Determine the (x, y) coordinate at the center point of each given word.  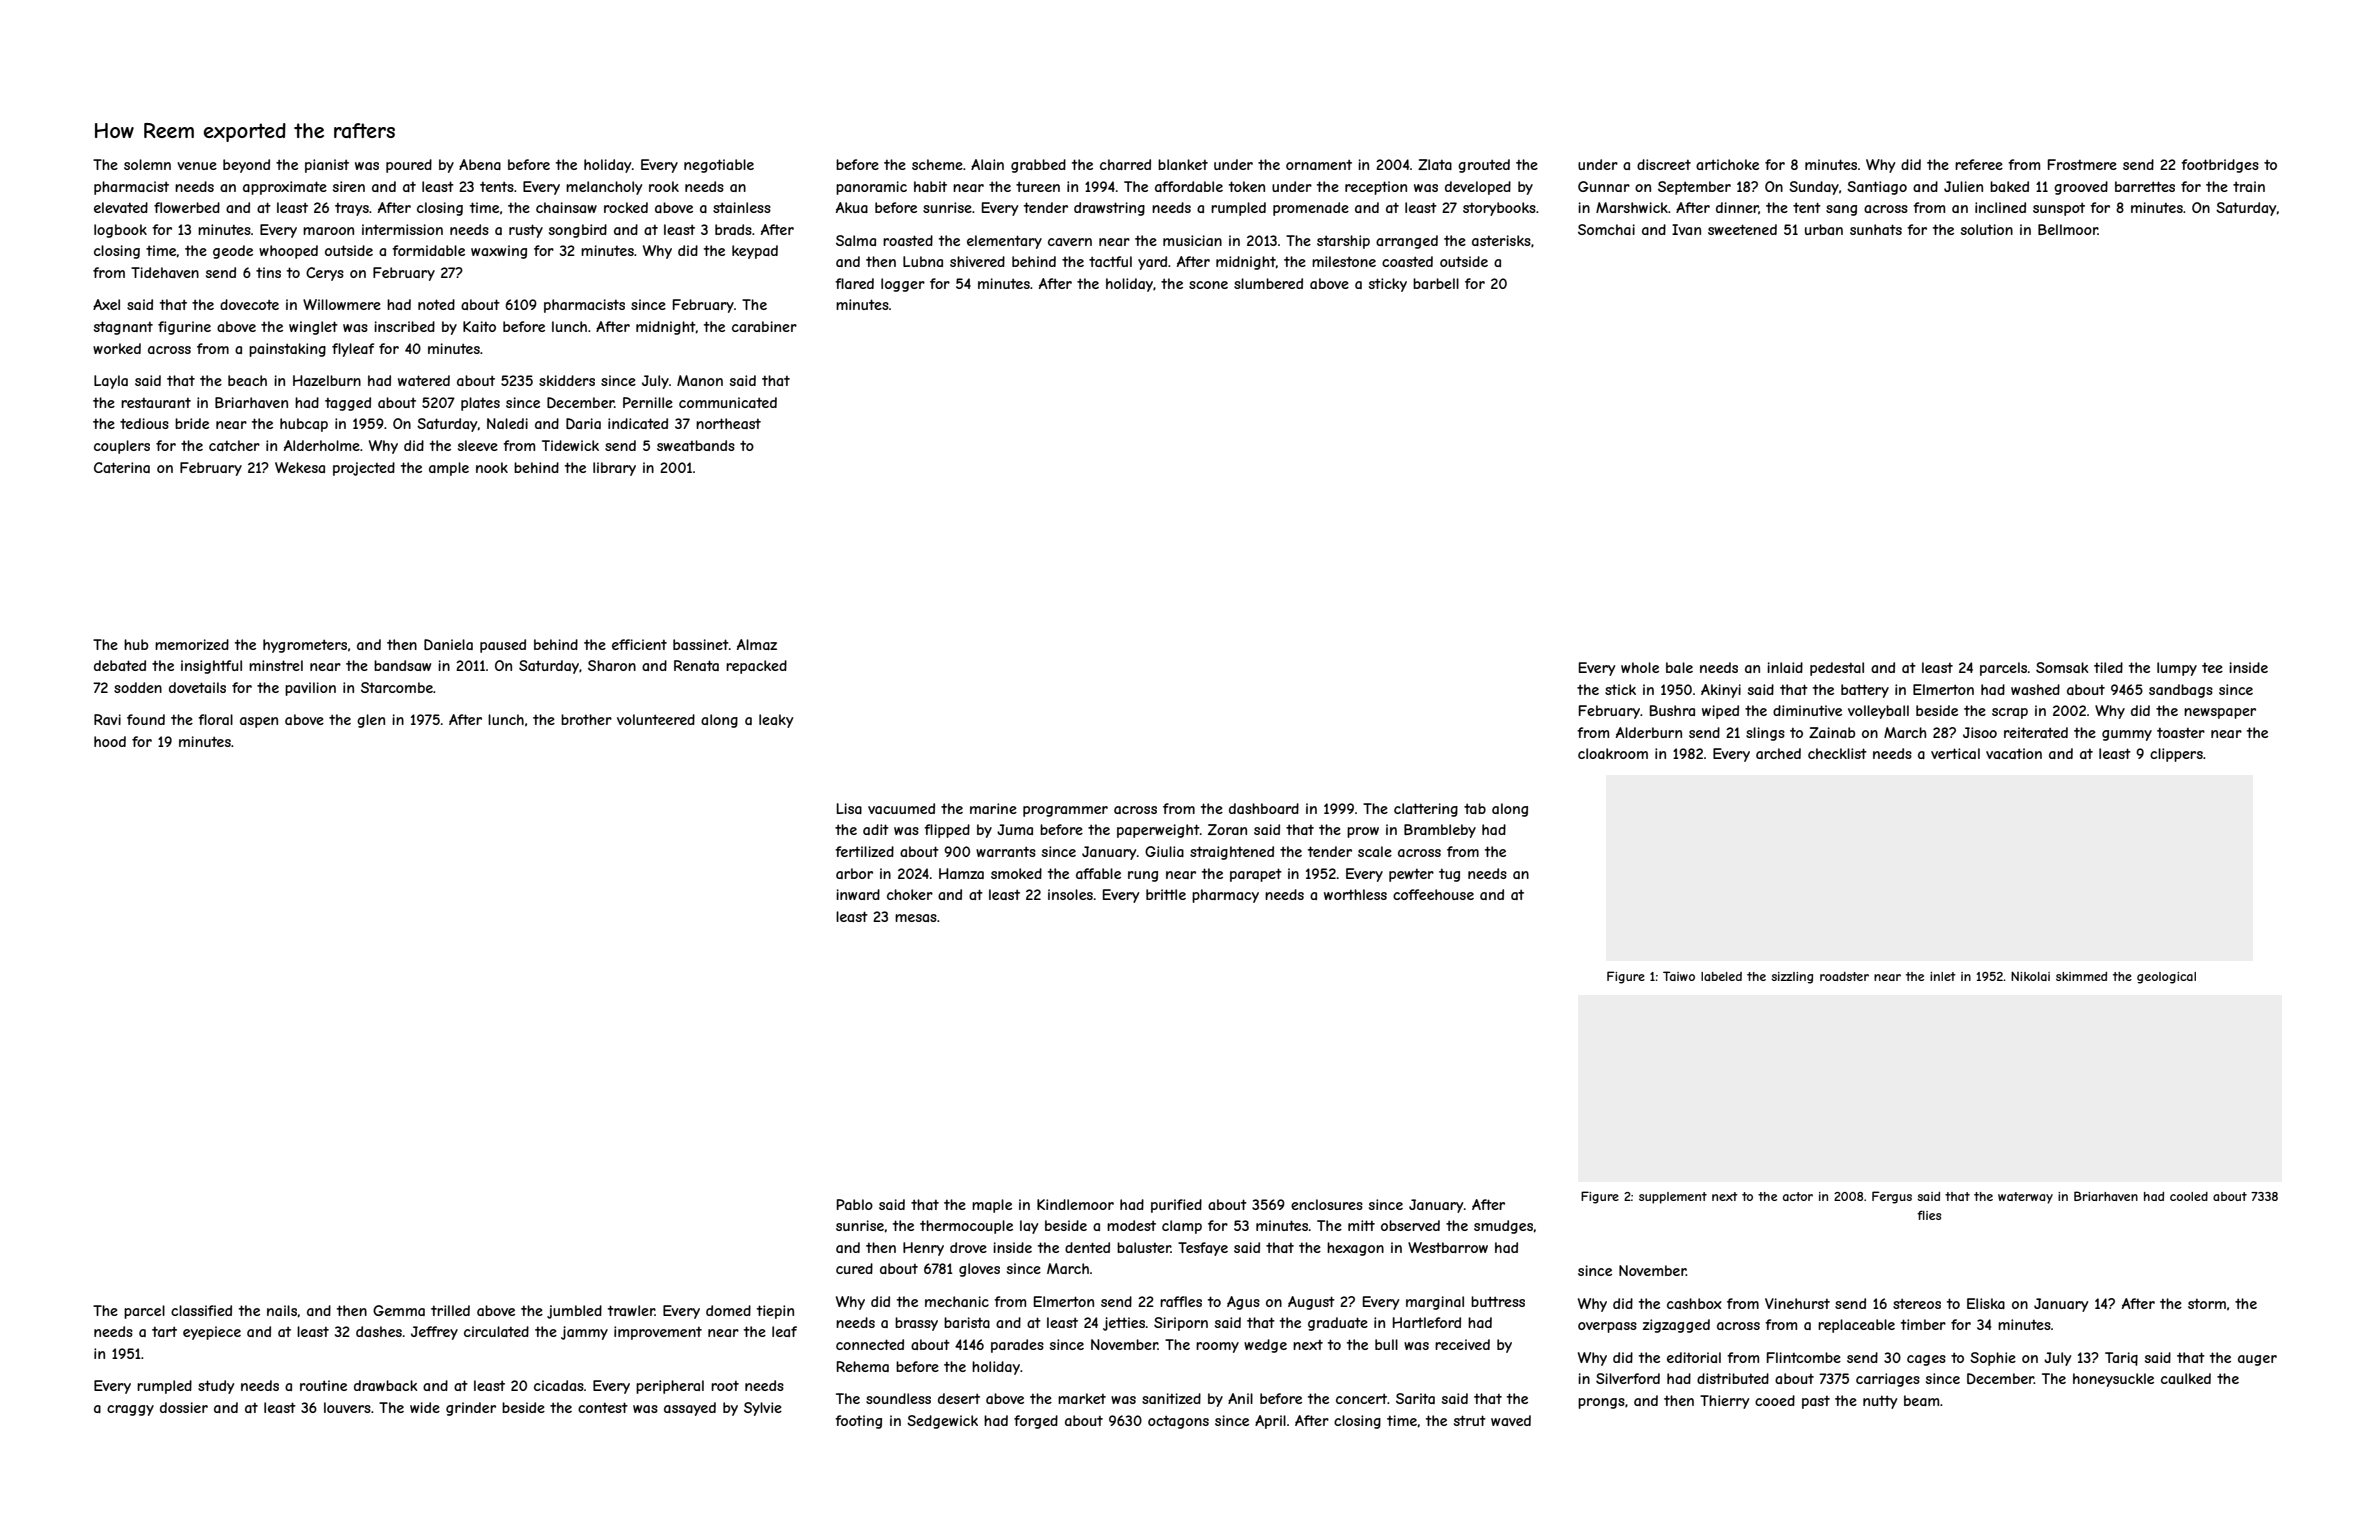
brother (586, 719)
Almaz (757, 644)
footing (858, 1422)
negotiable (719, 166)
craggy (130, 1410)
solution (1987, 229)
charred (1125, 164)
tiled (2108, 667)
